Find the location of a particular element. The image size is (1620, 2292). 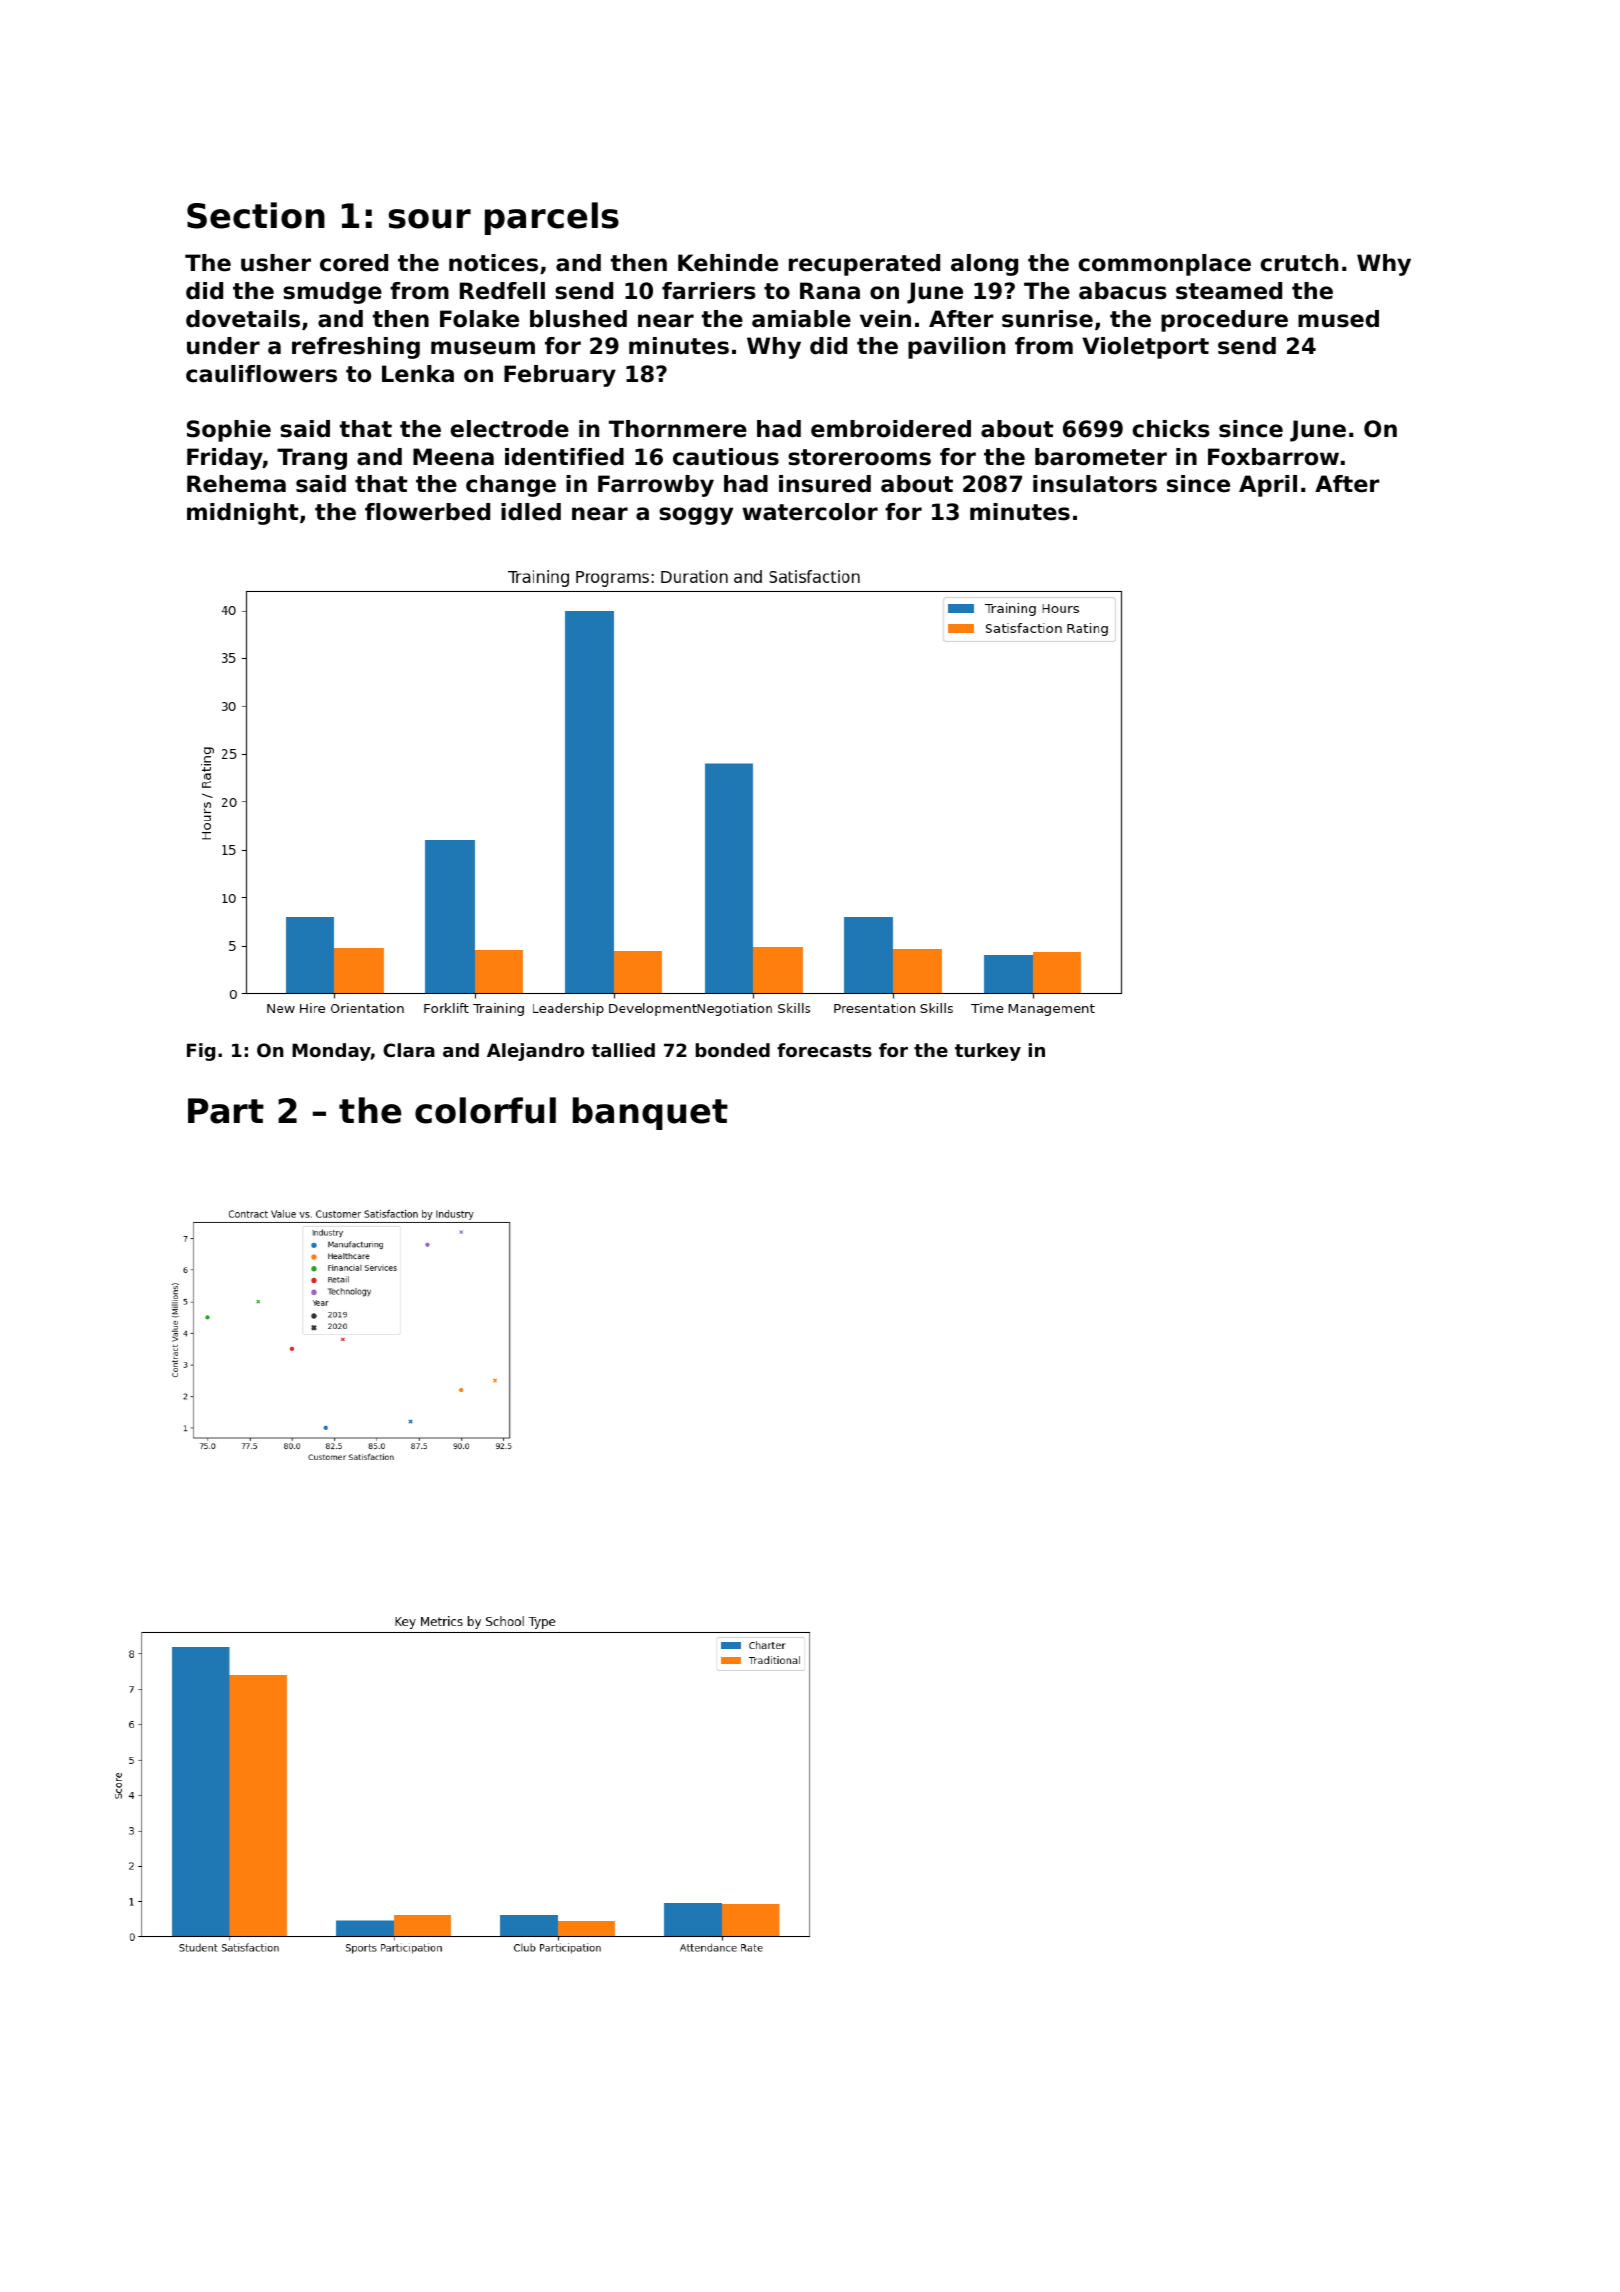

Clara is located at coordinates (409, 1050).
